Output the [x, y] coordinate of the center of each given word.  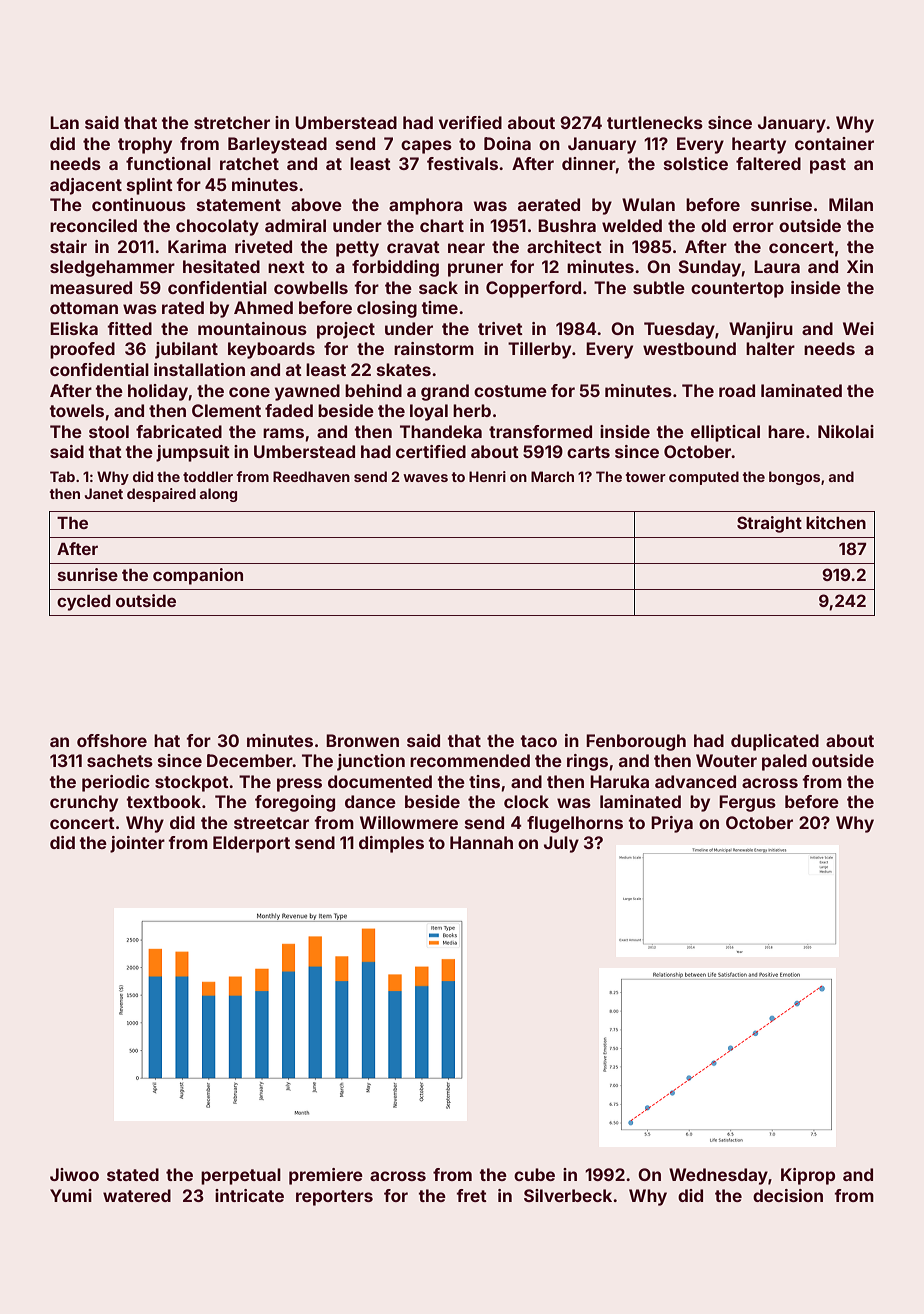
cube [534, 1174]
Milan [851, 204]
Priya [672, 824]
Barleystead [277, 145]
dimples [391, 844]
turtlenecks [655, 122]
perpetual [241, 1176]
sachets [120, 760]
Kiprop [808, 1176]
